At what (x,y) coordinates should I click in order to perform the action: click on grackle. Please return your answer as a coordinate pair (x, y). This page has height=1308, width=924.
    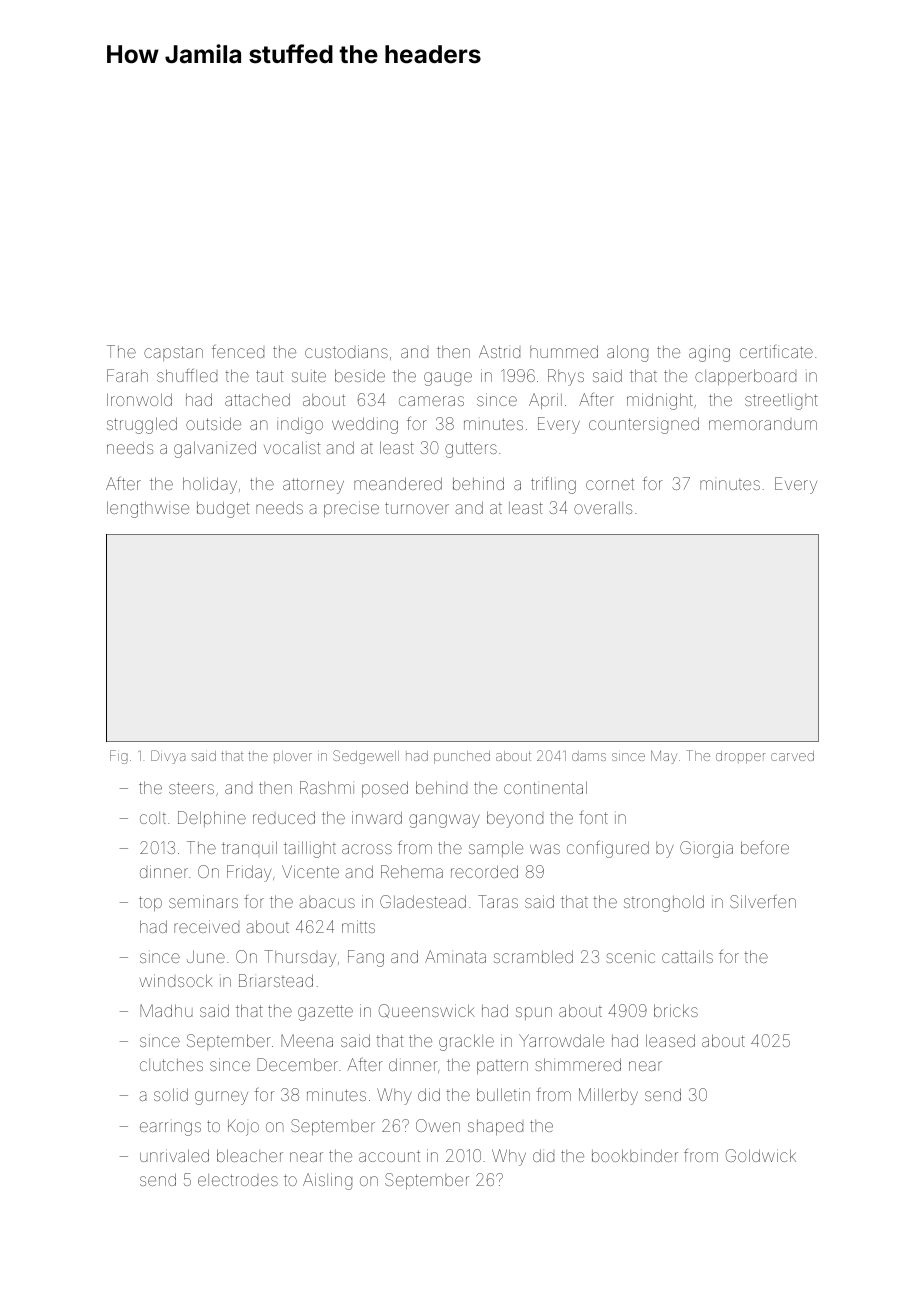
    Looking at the image, I should click on (466, 1042).
